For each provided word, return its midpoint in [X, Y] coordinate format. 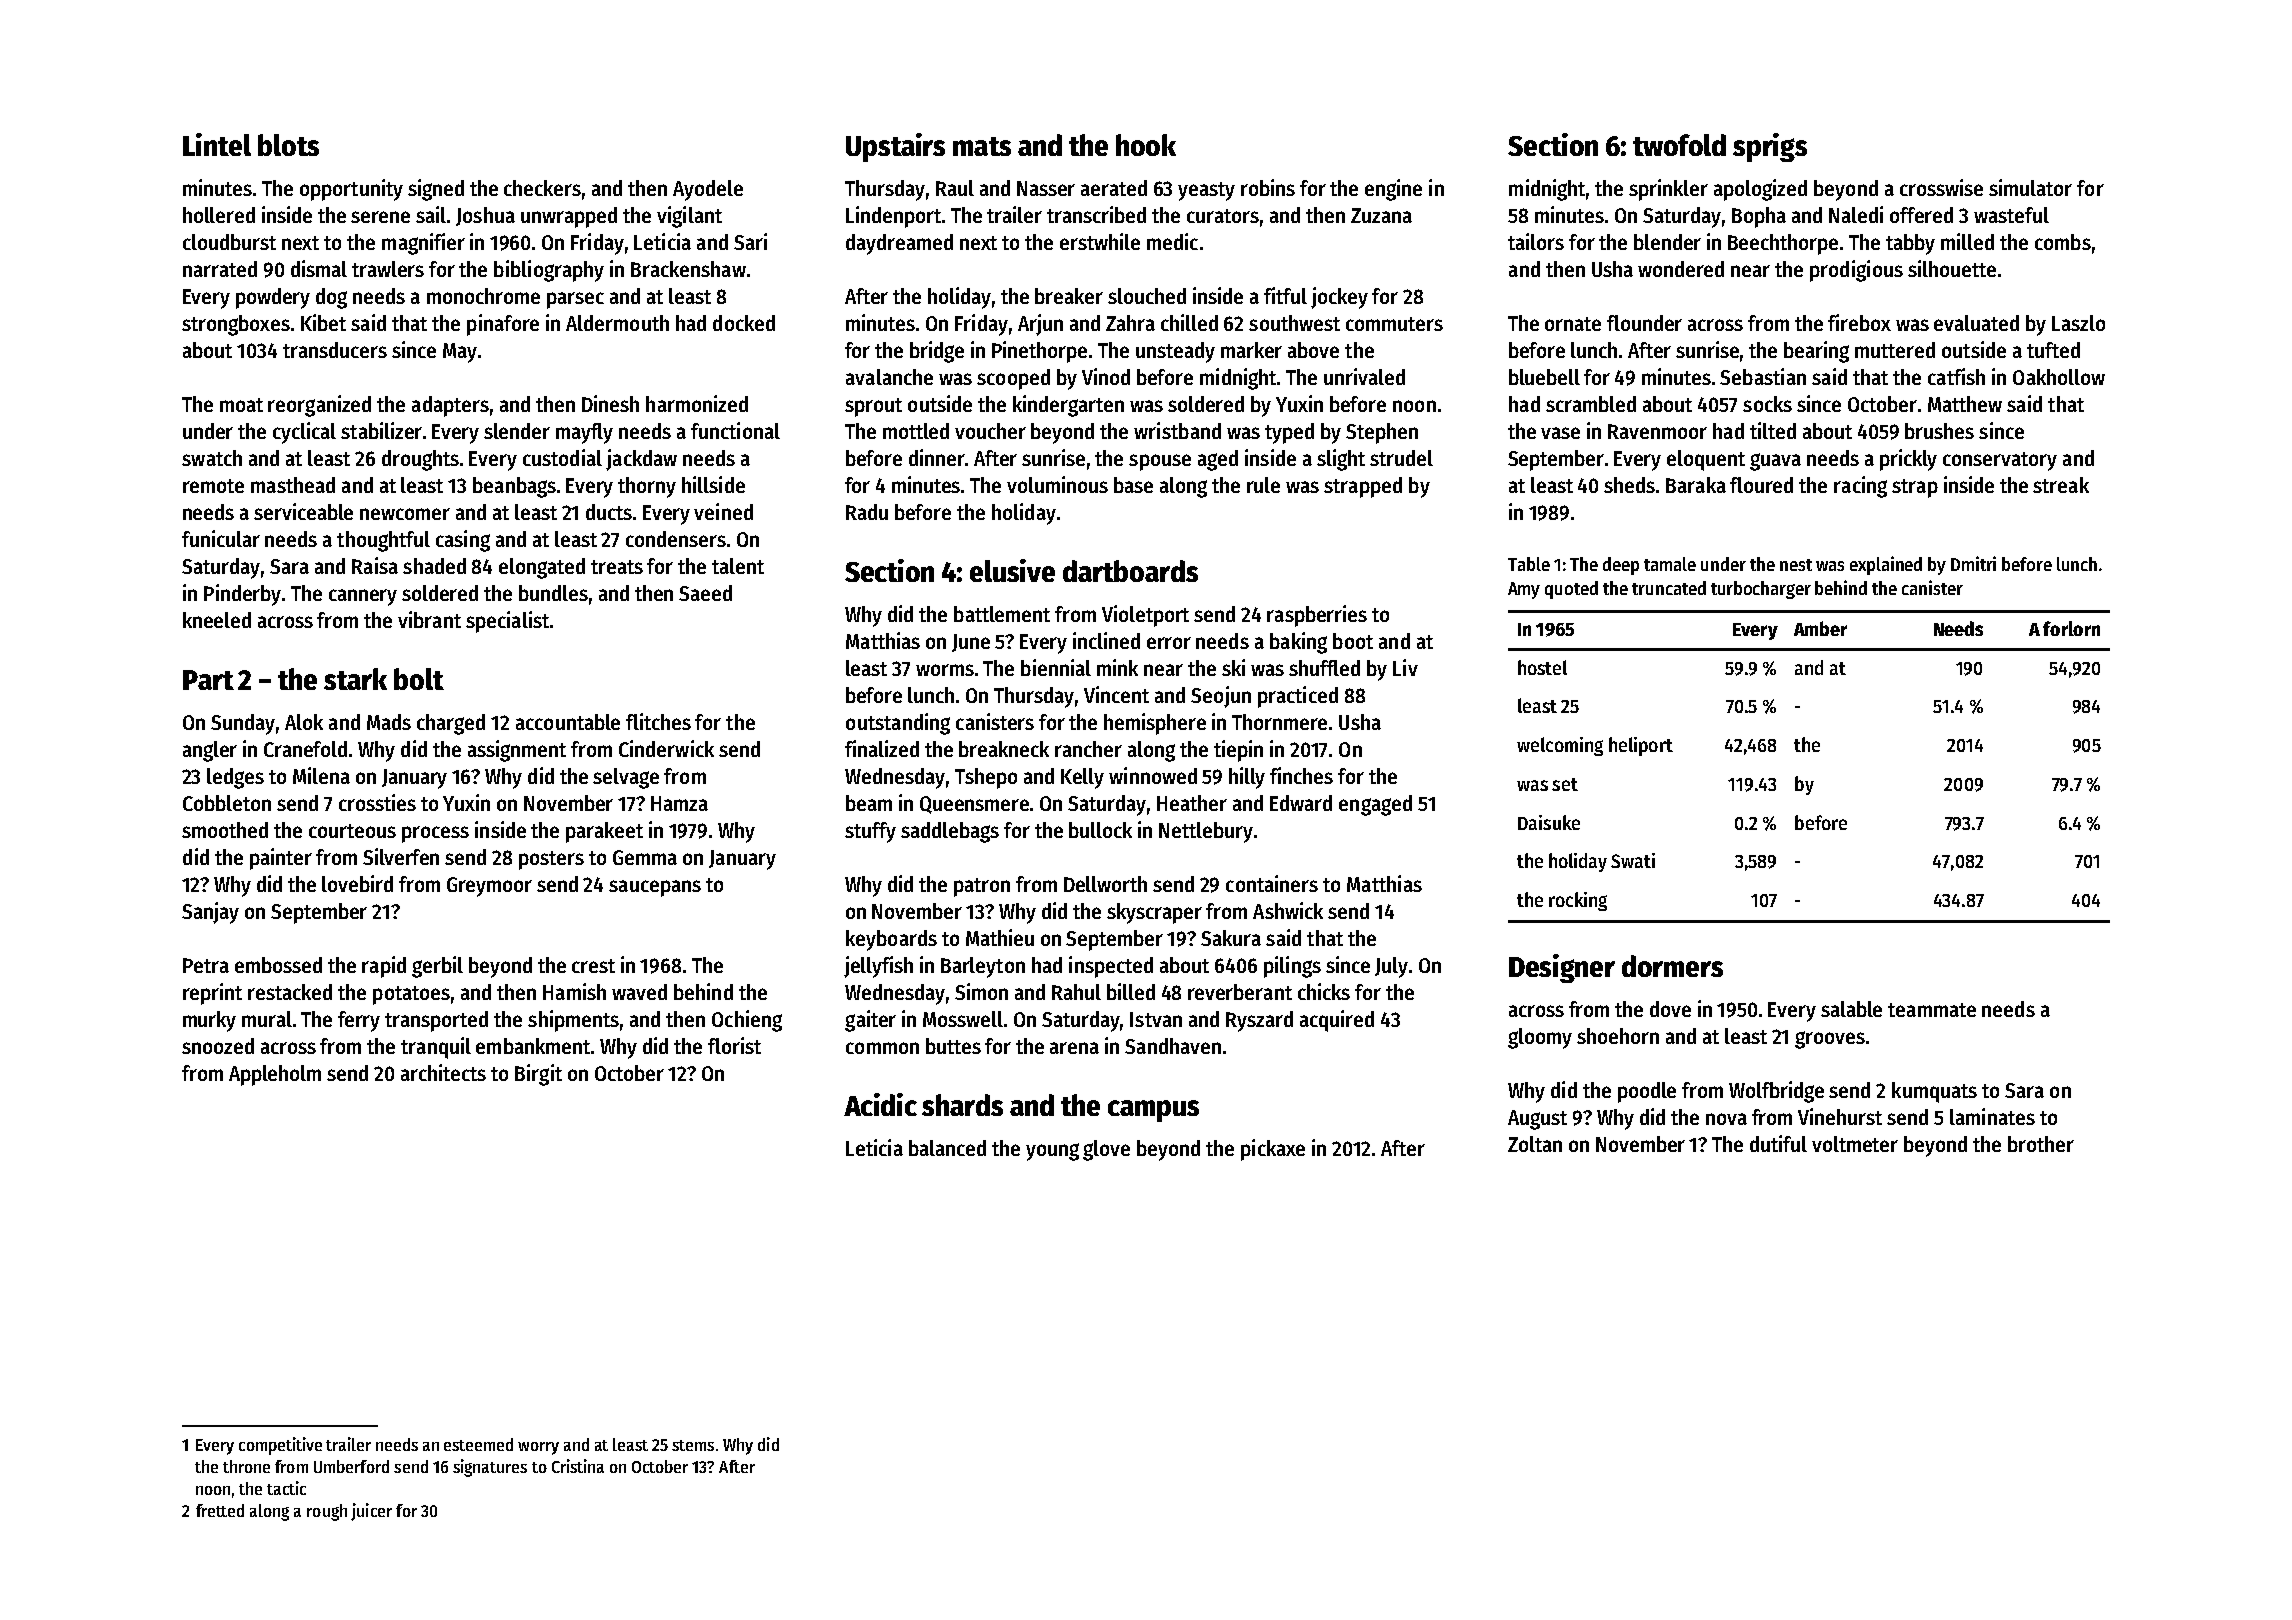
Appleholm [275, 1075]
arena [1074, 1048]
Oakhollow [2059, 377]
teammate [1932, 1010]
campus [1153, 1111]
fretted [220, 1510]
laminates [1992, 1116]
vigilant [689, 217]
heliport [1641, 746]
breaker [1069, 296]
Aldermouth [617, 323]
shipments [573, 1021]
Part [208, 680]
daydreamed [899, 244]
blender [1667, 242]
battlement [1002, 614]
